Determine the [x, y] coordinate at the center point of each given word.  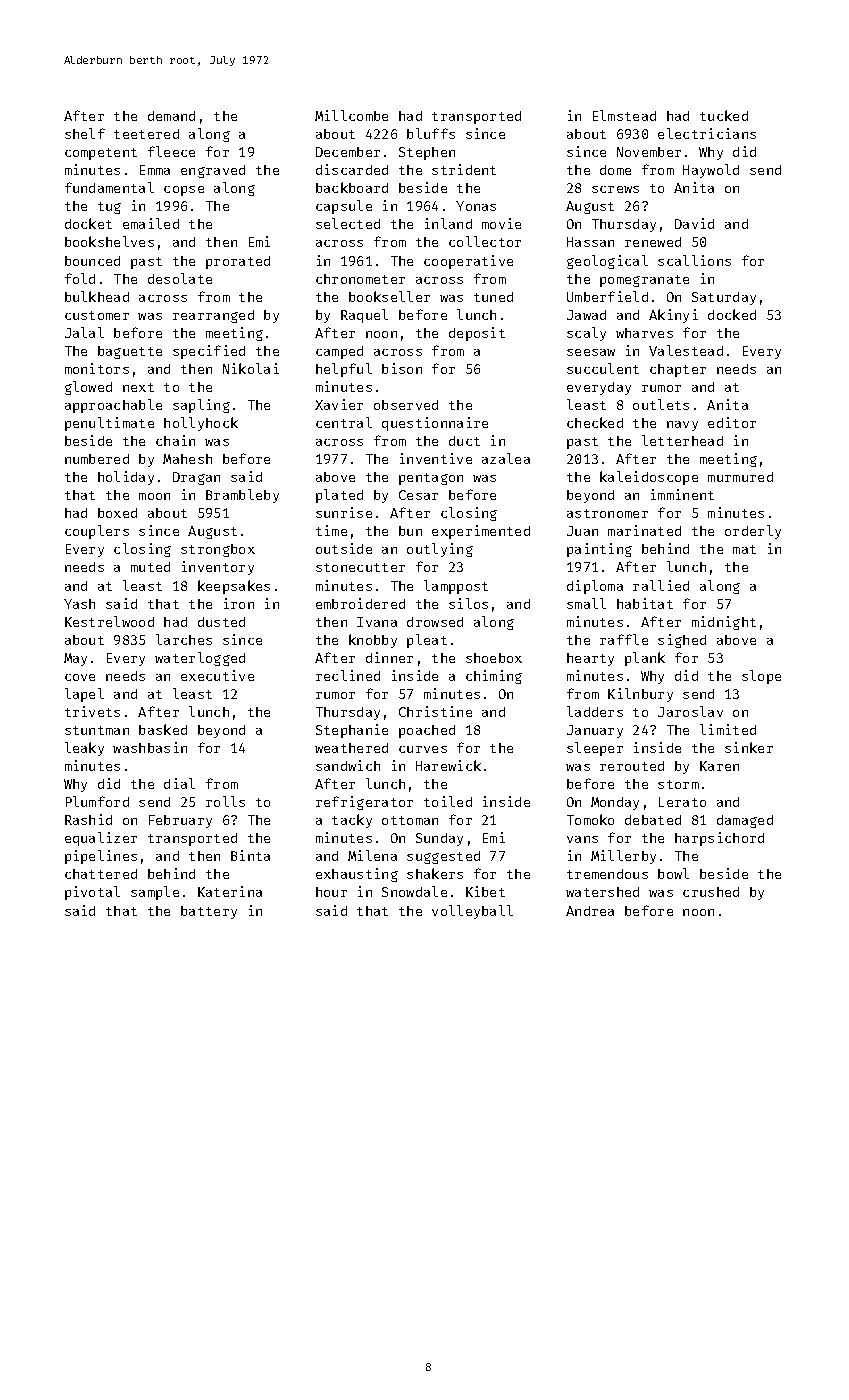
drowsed [435, 622]
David [694, 223]
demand [171, 116]
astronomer [607, 513]
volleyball [472, 912]
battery [209, 912]
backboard [352, 187]
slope [761, 677]
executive [217, 675]
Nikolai [251, 368]
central [344, 422]
